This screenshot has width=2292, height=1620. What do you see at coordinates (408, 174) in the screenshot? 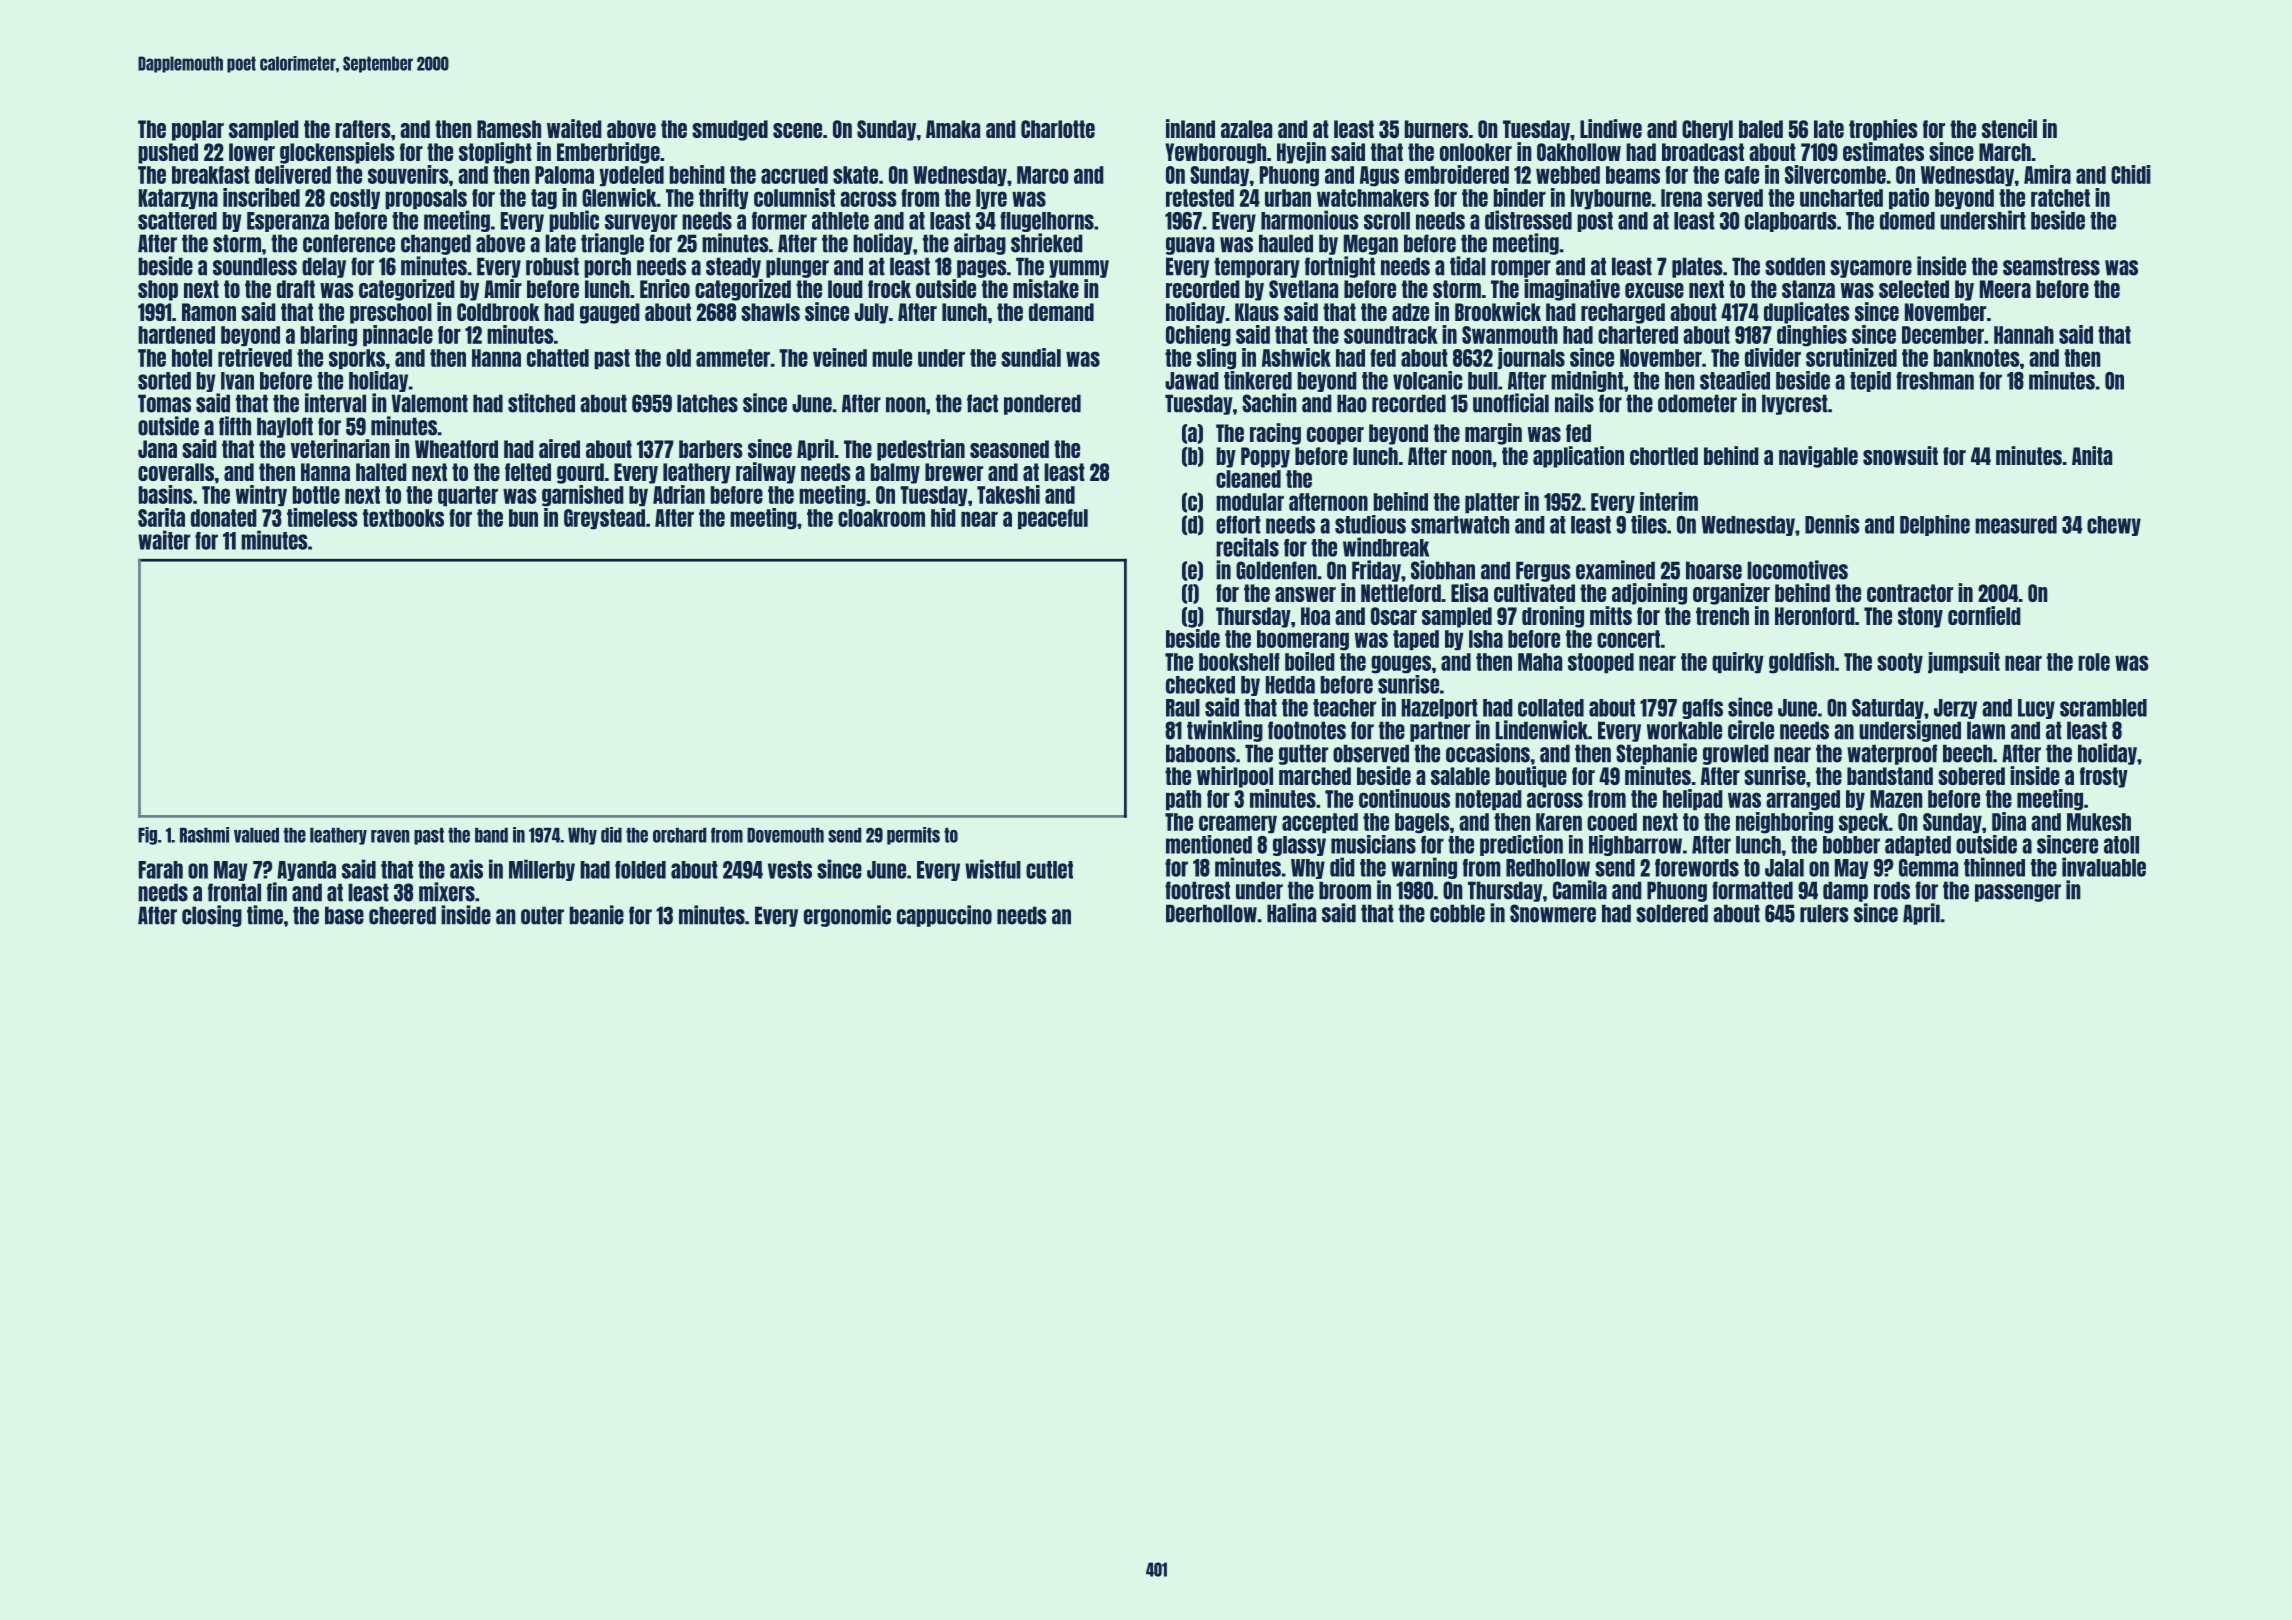
I see `souvenirs` at bounding box center [408, 174].
